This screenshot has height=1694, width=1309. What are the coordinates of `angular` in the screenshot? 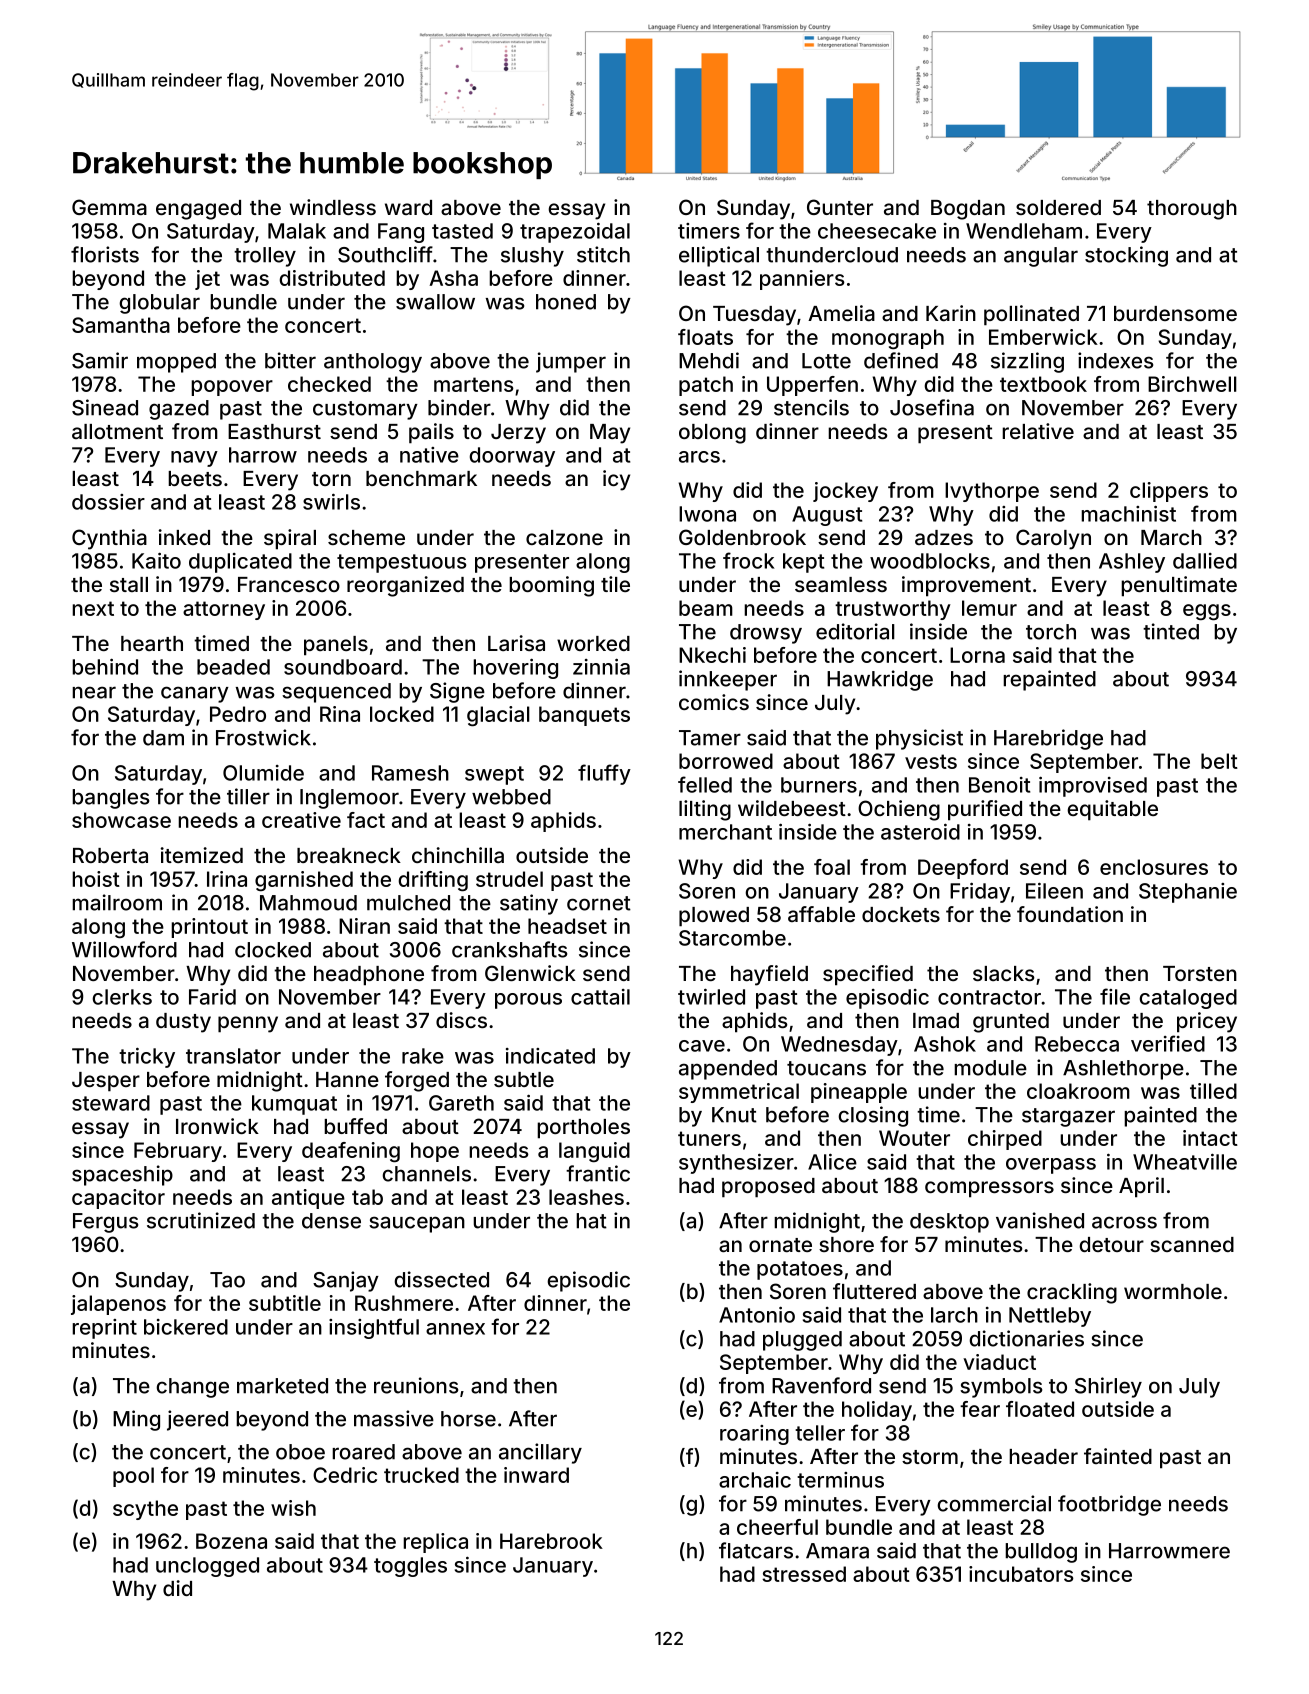 It's located at (1041, 257).
